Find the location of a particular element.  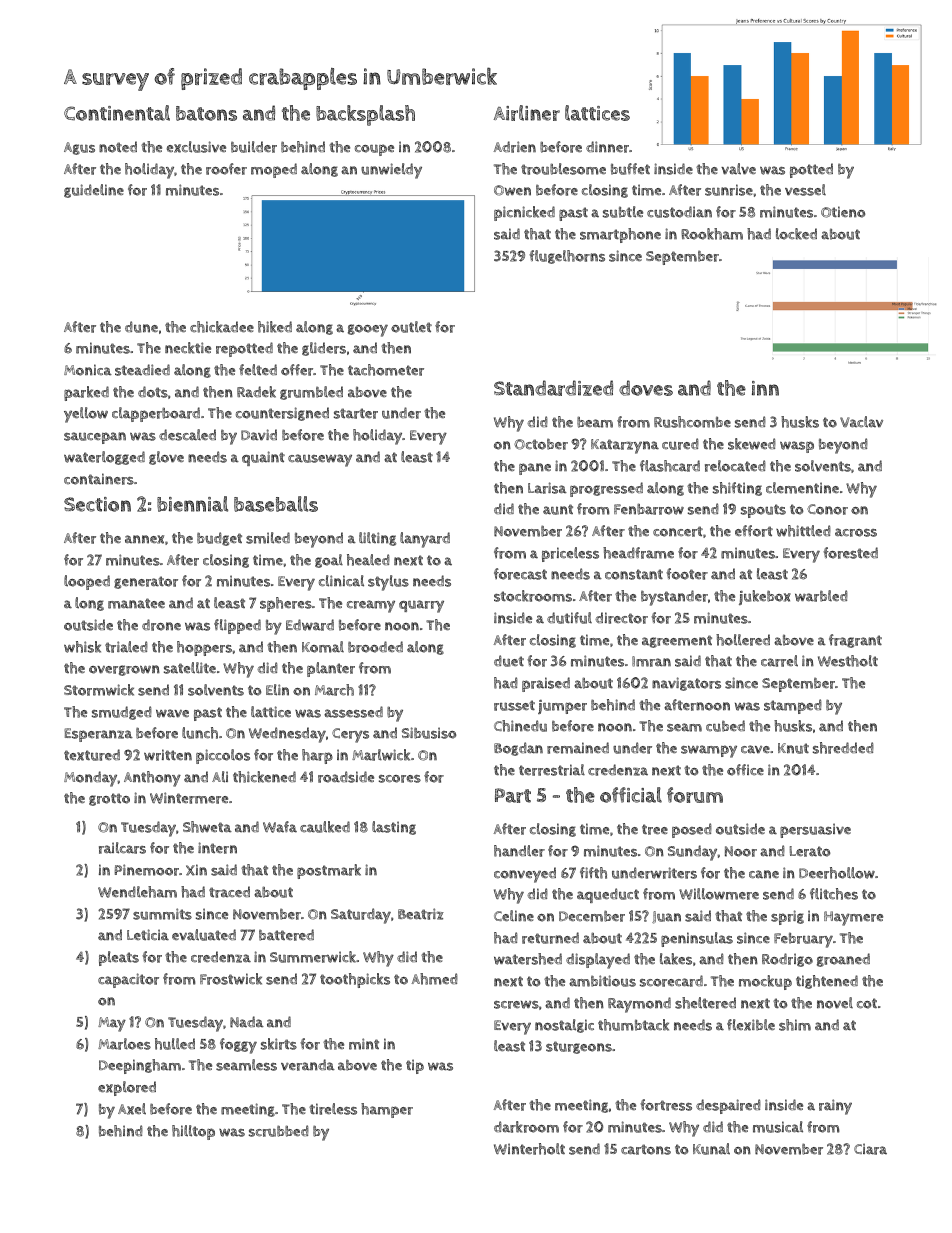

Kunal is located at coordinates (711, 1149).
